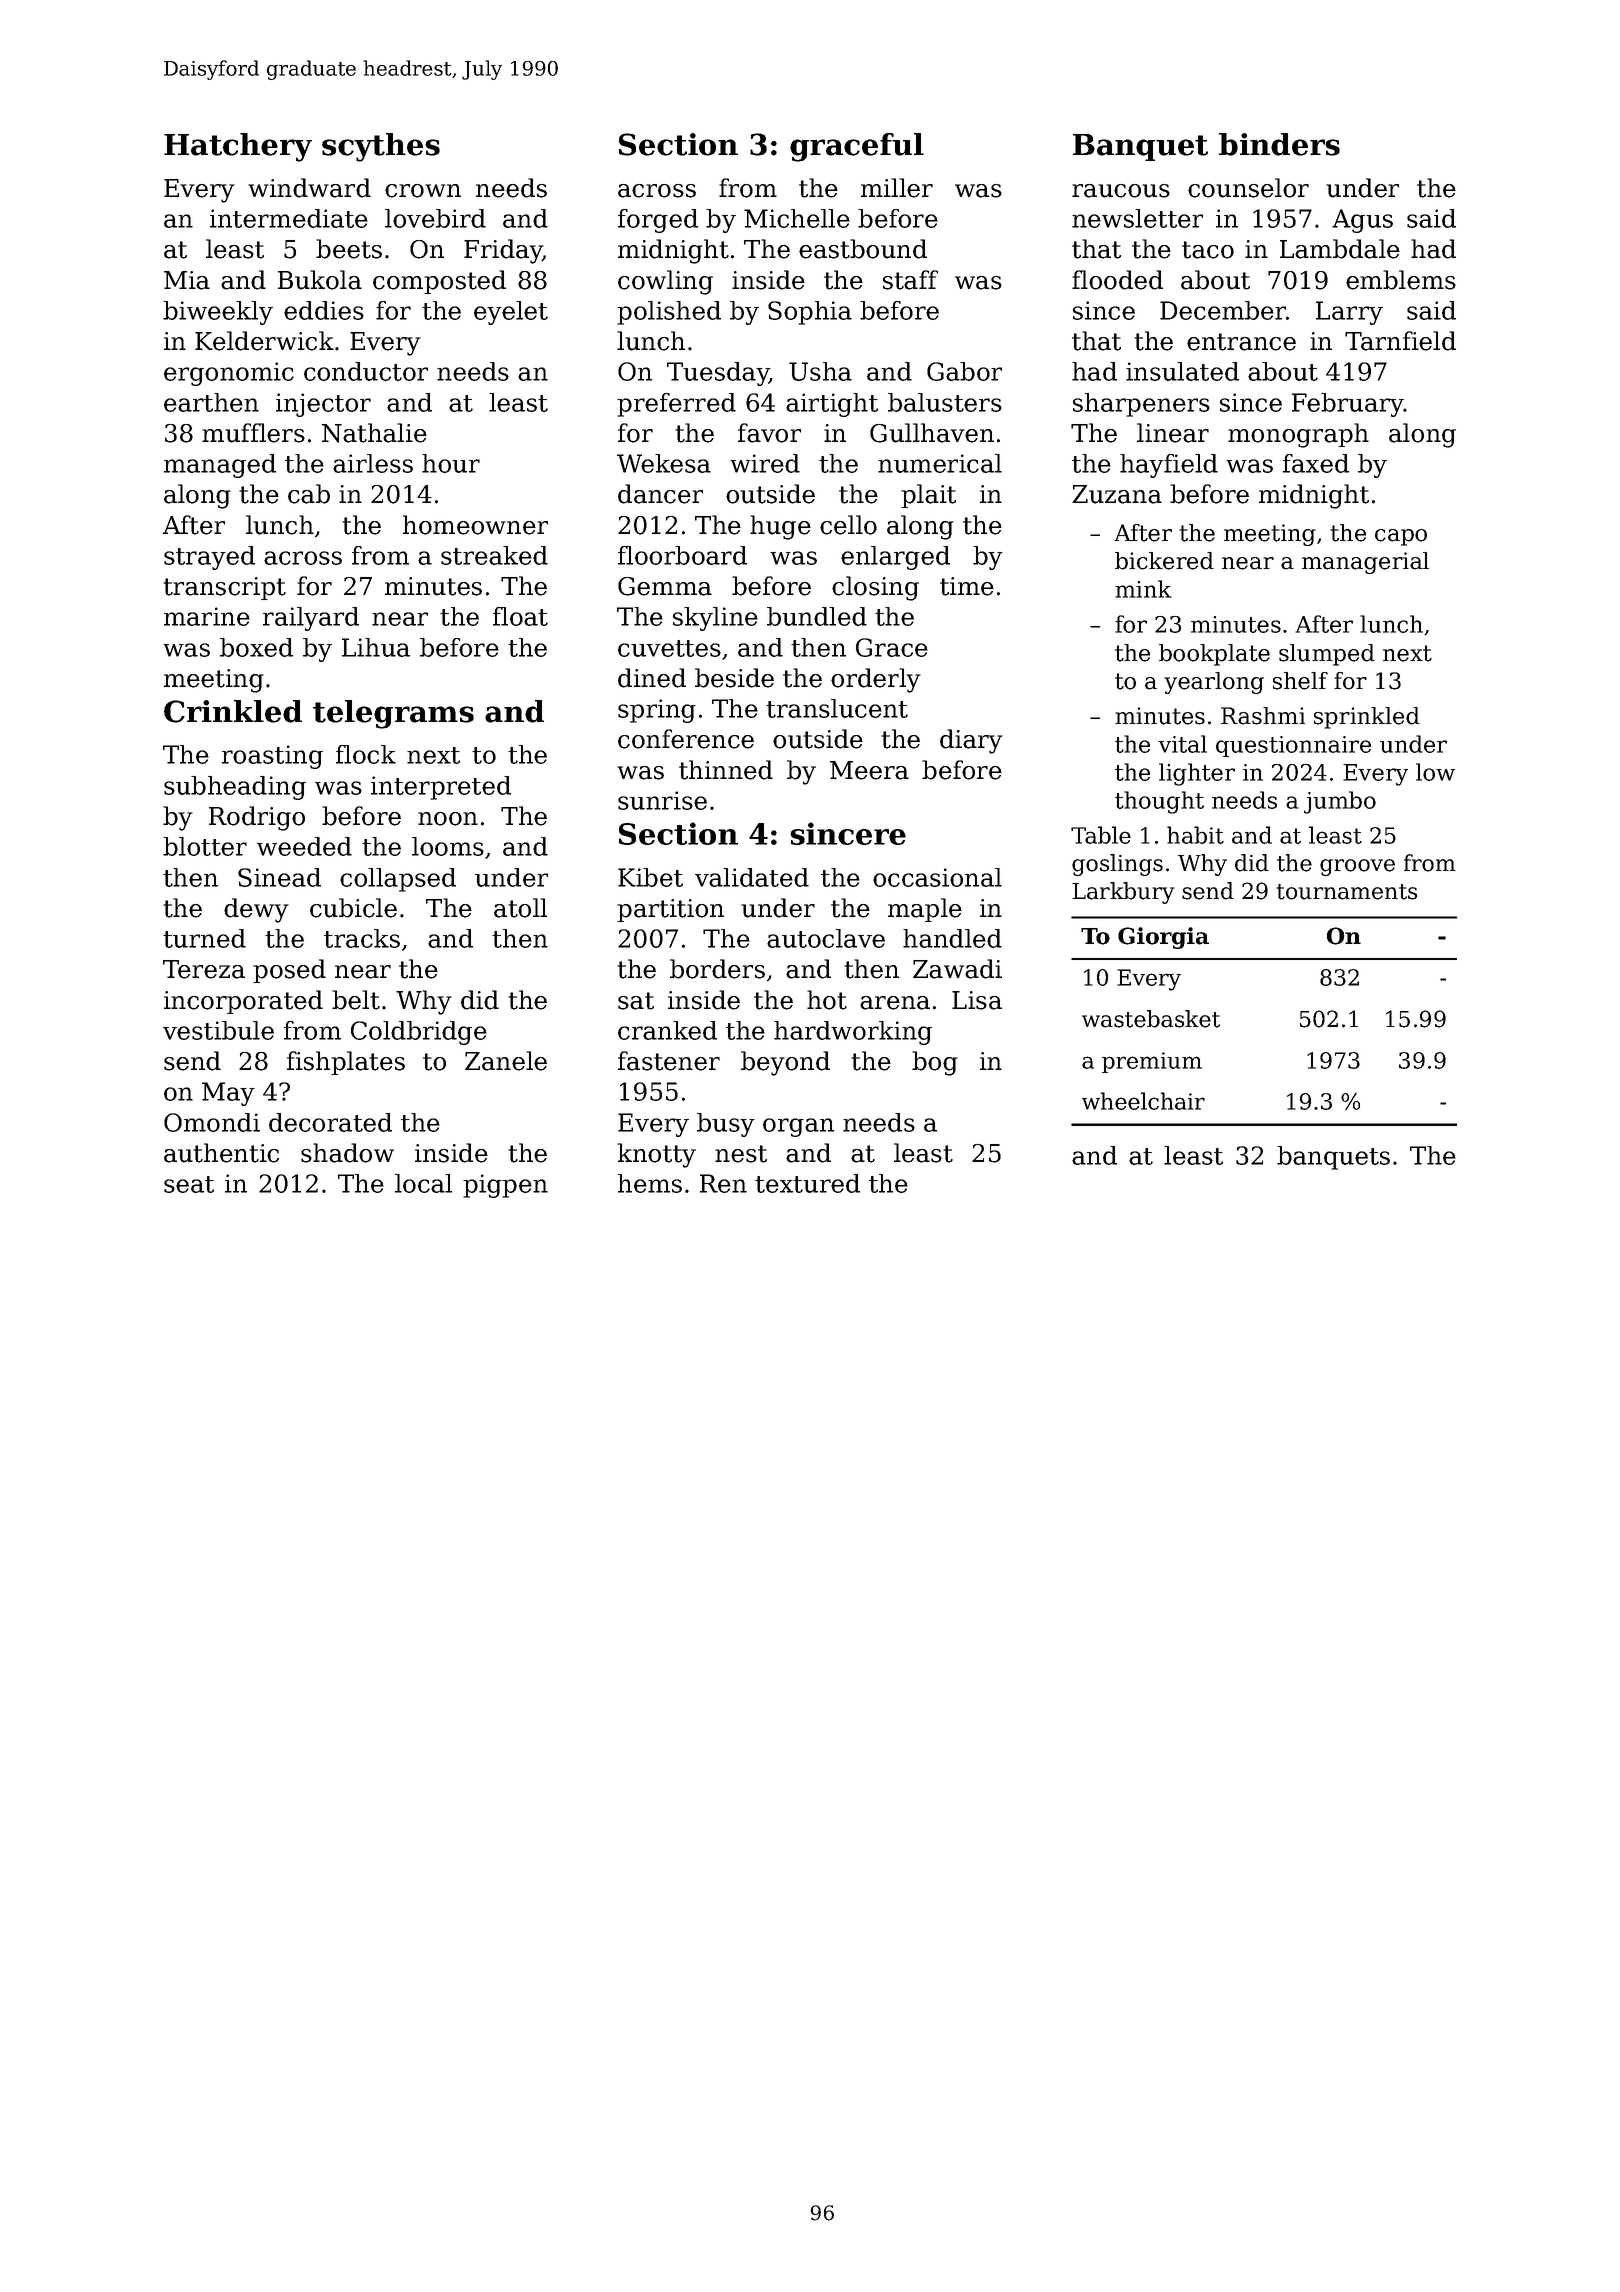  I want to click on textured, so click(807, 1183).
